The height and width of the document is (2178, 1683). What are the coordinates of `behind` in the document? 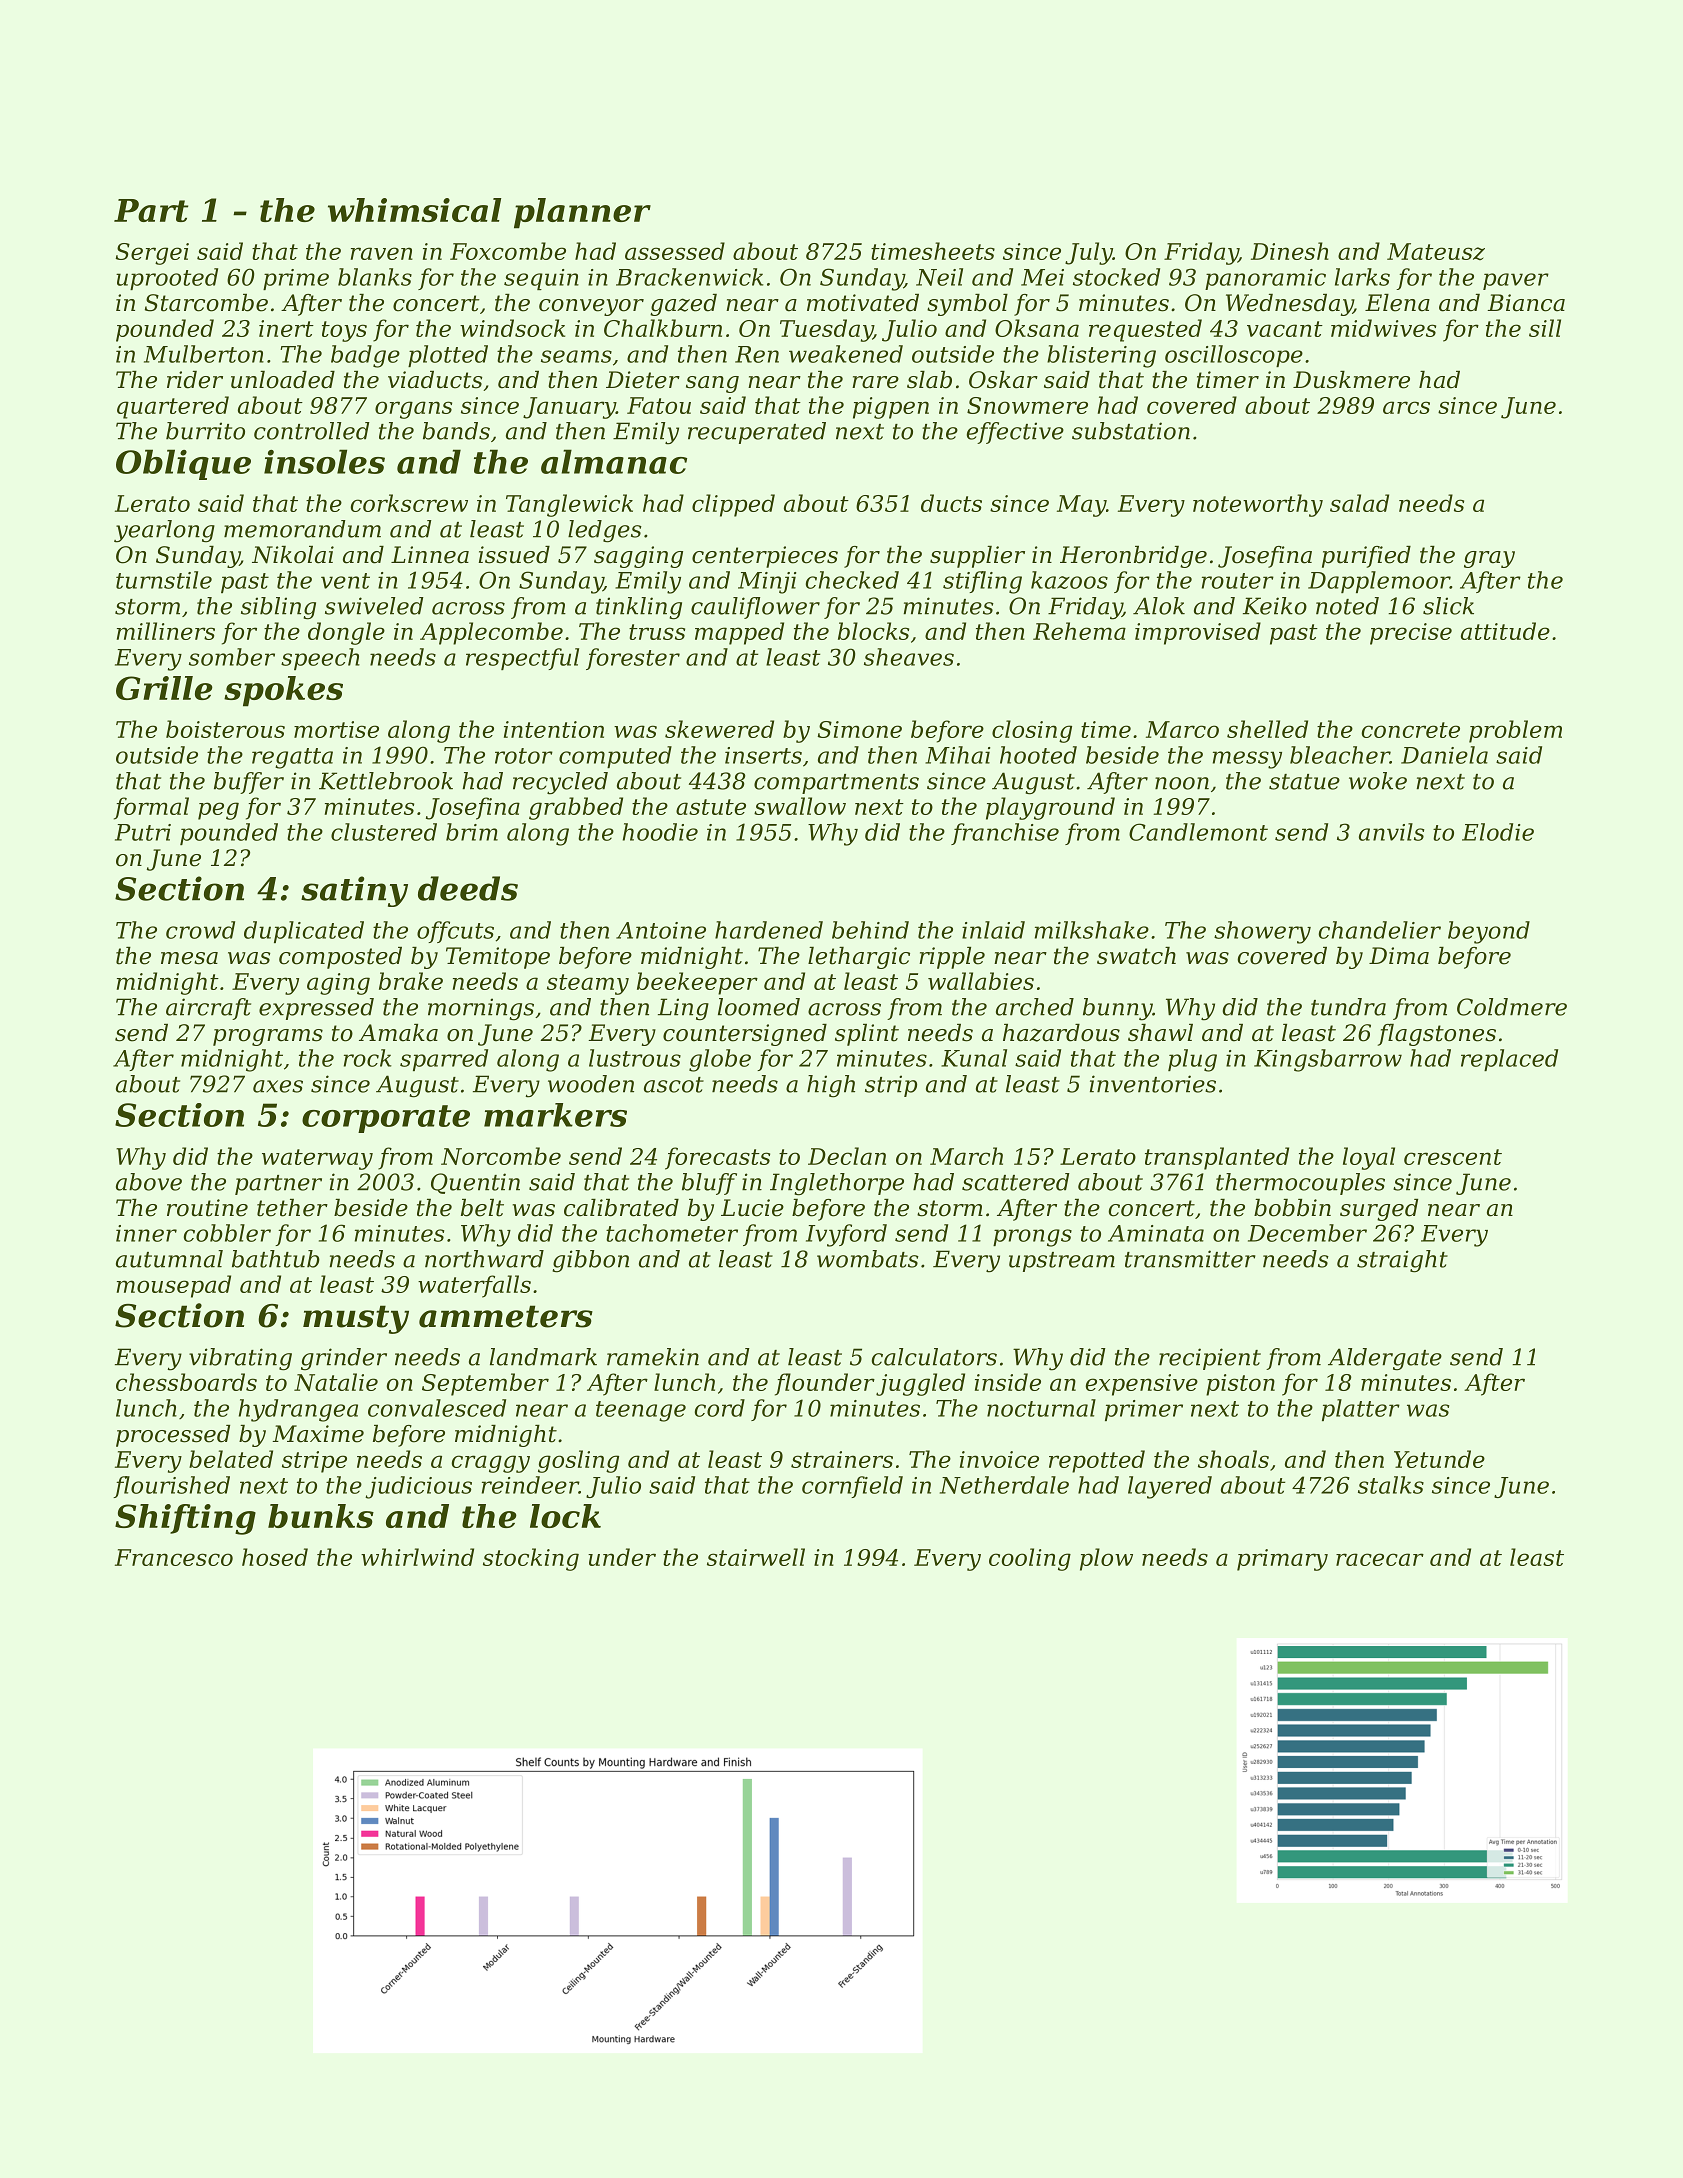 It's located at (870, 930).
